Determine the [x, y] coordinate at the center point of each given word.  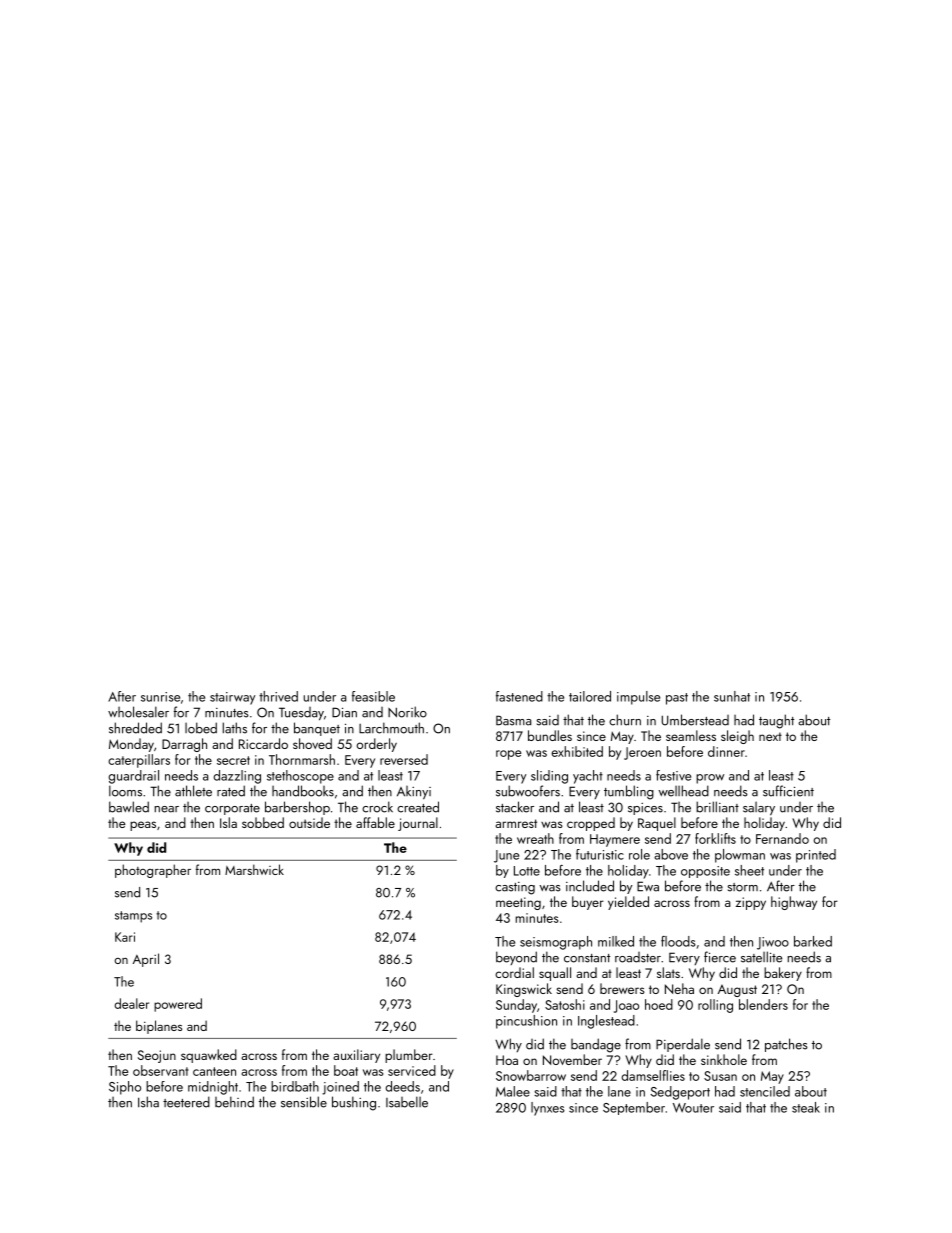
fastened [519, 696]
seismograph [556, 943]
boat [346, 1070]
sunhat [732, 696]
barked [813, 941]
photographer [153, 871]
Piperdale [683, 1045]
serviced [412, 1070]
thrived [278, 696]
